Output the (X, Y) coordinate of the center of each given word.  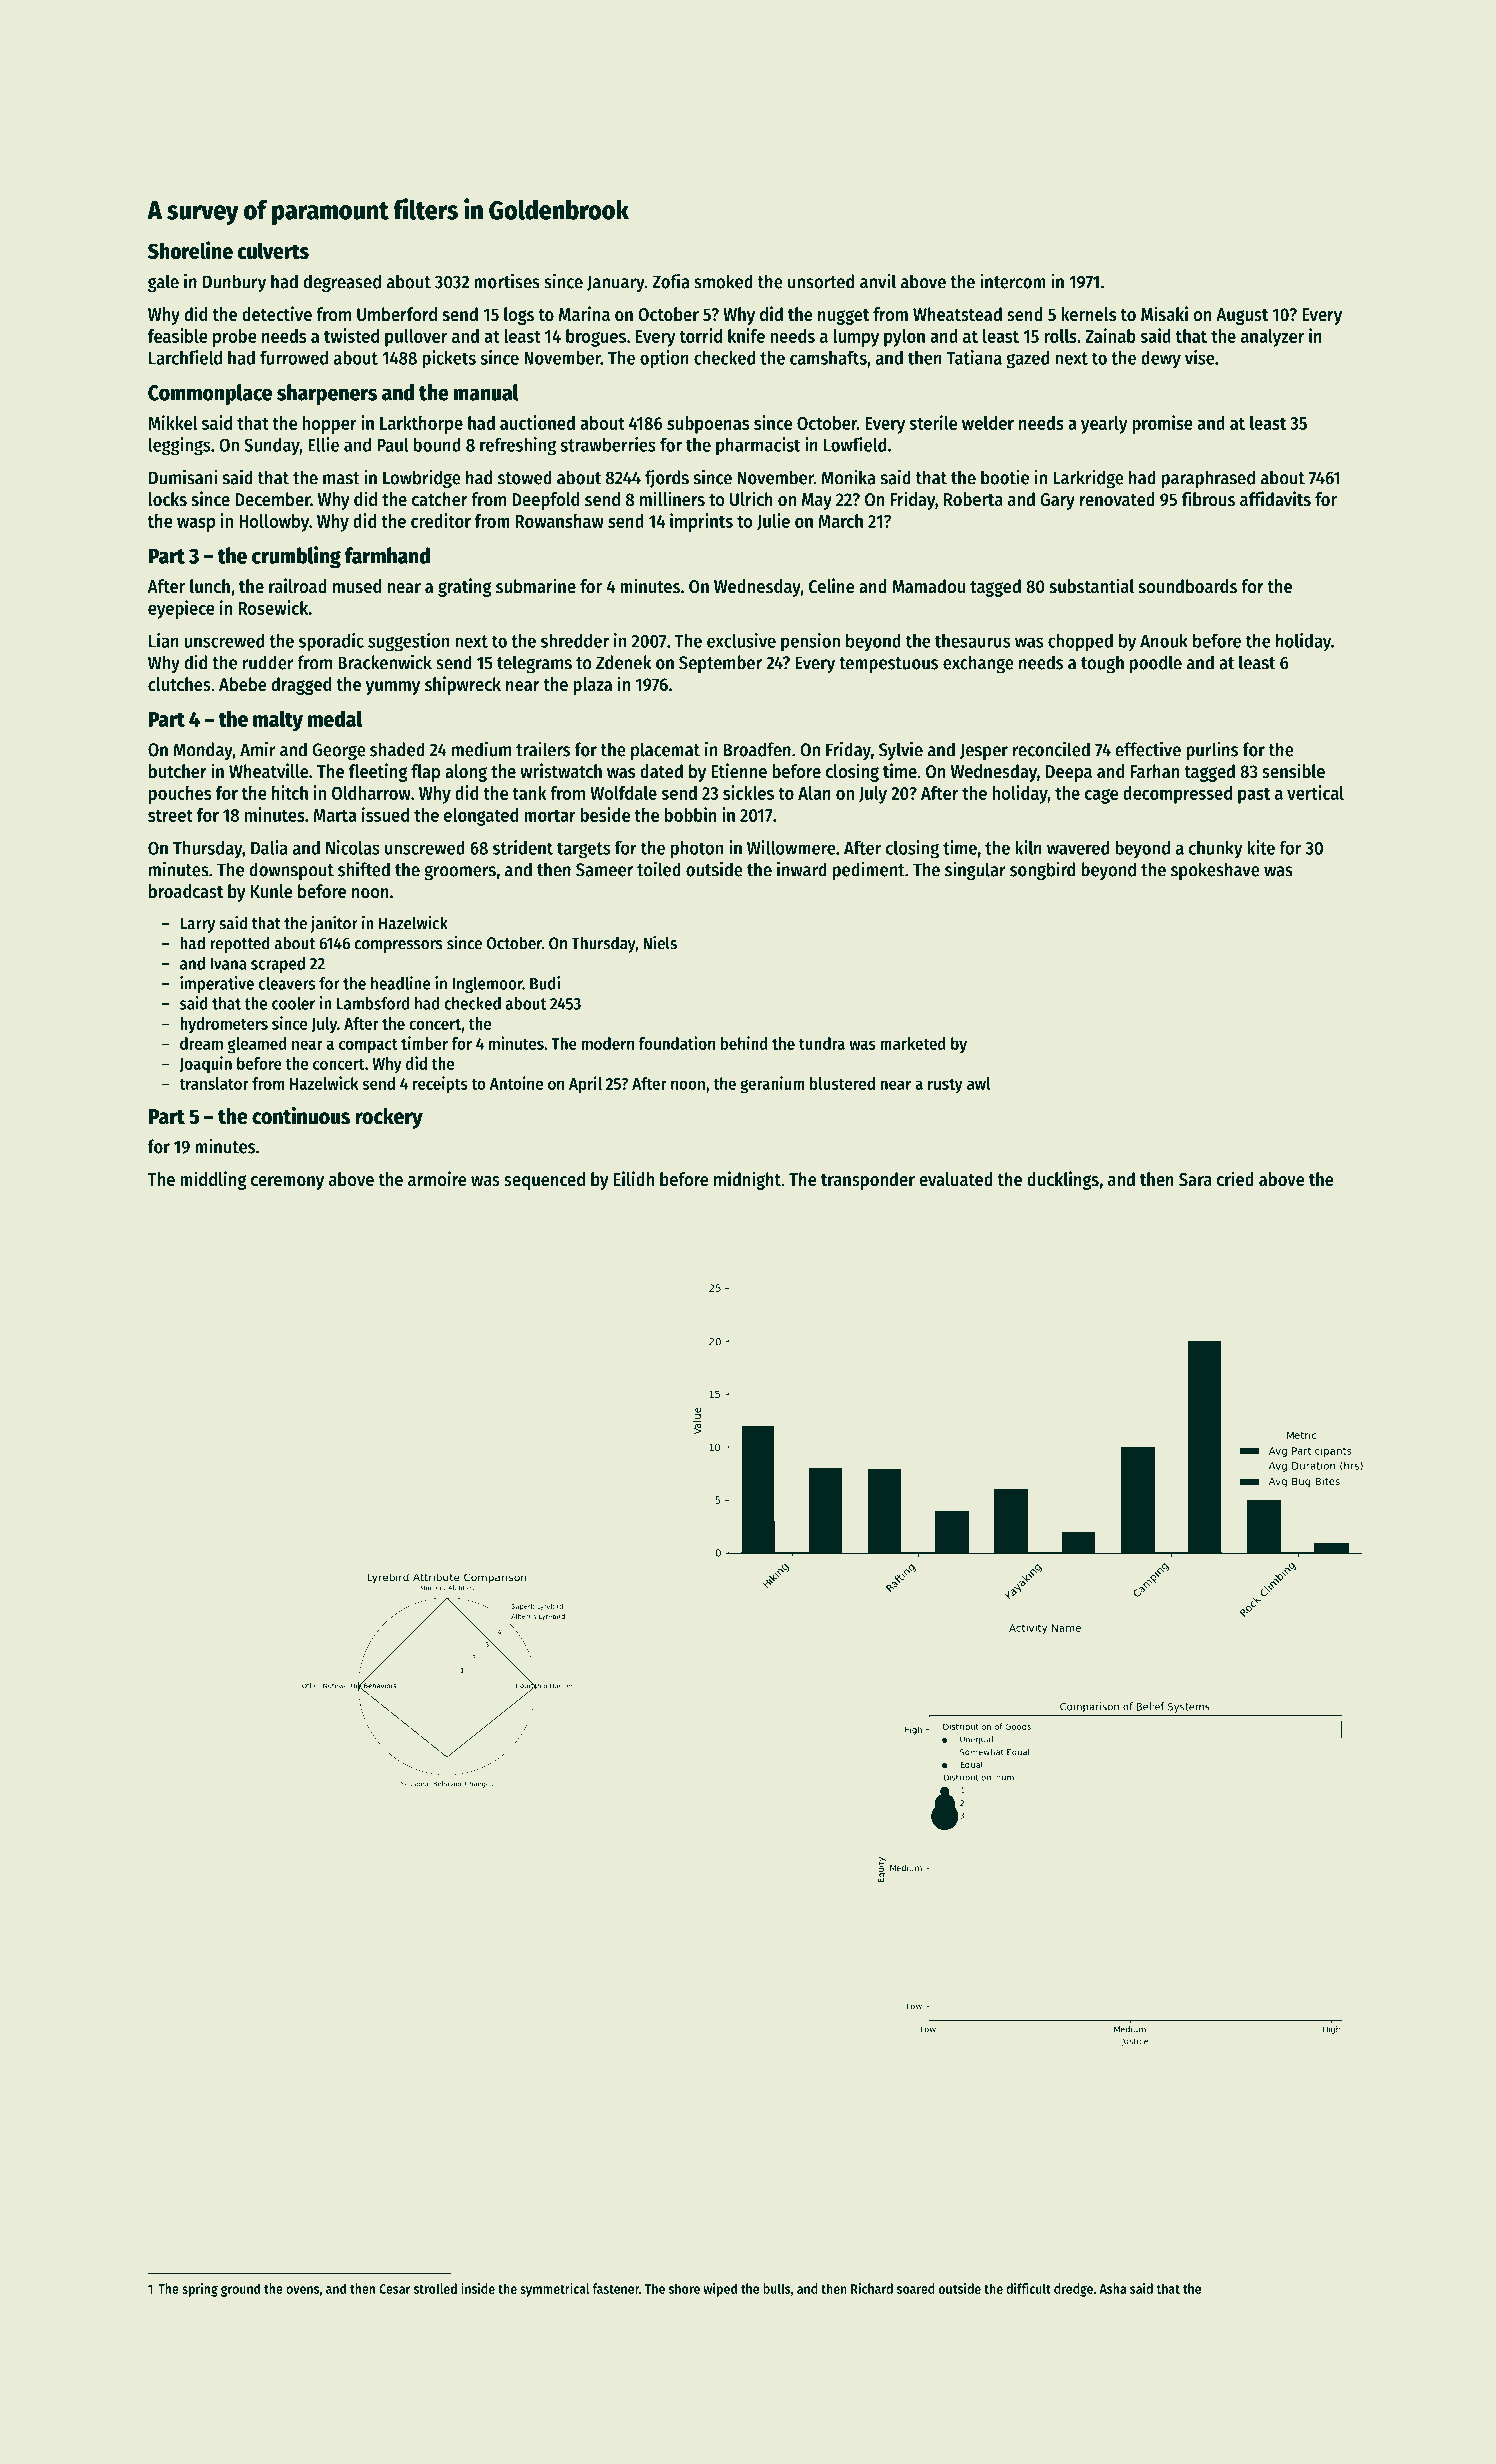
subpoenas (708, 425)
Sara (1195, 1179)
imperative (217, 984)
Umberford (397, 314)
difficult (1028, 2288)
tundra (822, 1043)
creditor (441, 520)
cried (1235, 1179)
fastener (615, 2288)
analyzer (1272, 338)
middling (213, 1180)
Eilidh (634, 1178)
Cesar (394, 2289)
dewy (1161, 360)
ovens (302, 2290)
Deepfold (545, 501)
